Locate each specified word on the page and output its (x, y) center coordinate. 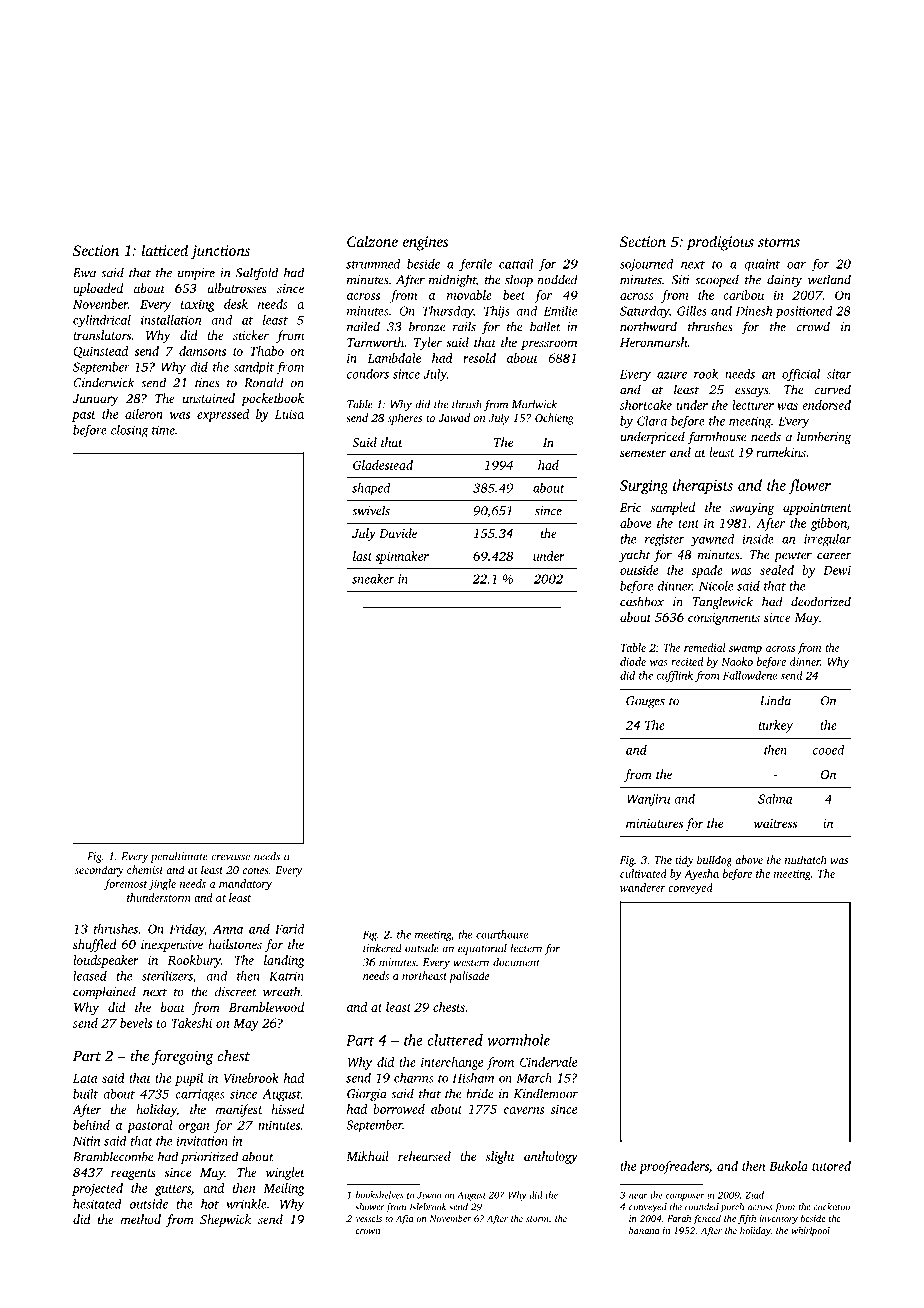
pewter (793, 556)
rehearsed (424, 1156)
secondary (99, 871)
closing (129, 431)
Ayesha (701, 875)
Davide (398, 533)
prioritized (209, 1157)
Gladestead (383, 465)
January (95, 400)
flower (809, 486)
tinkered (382, 948)
